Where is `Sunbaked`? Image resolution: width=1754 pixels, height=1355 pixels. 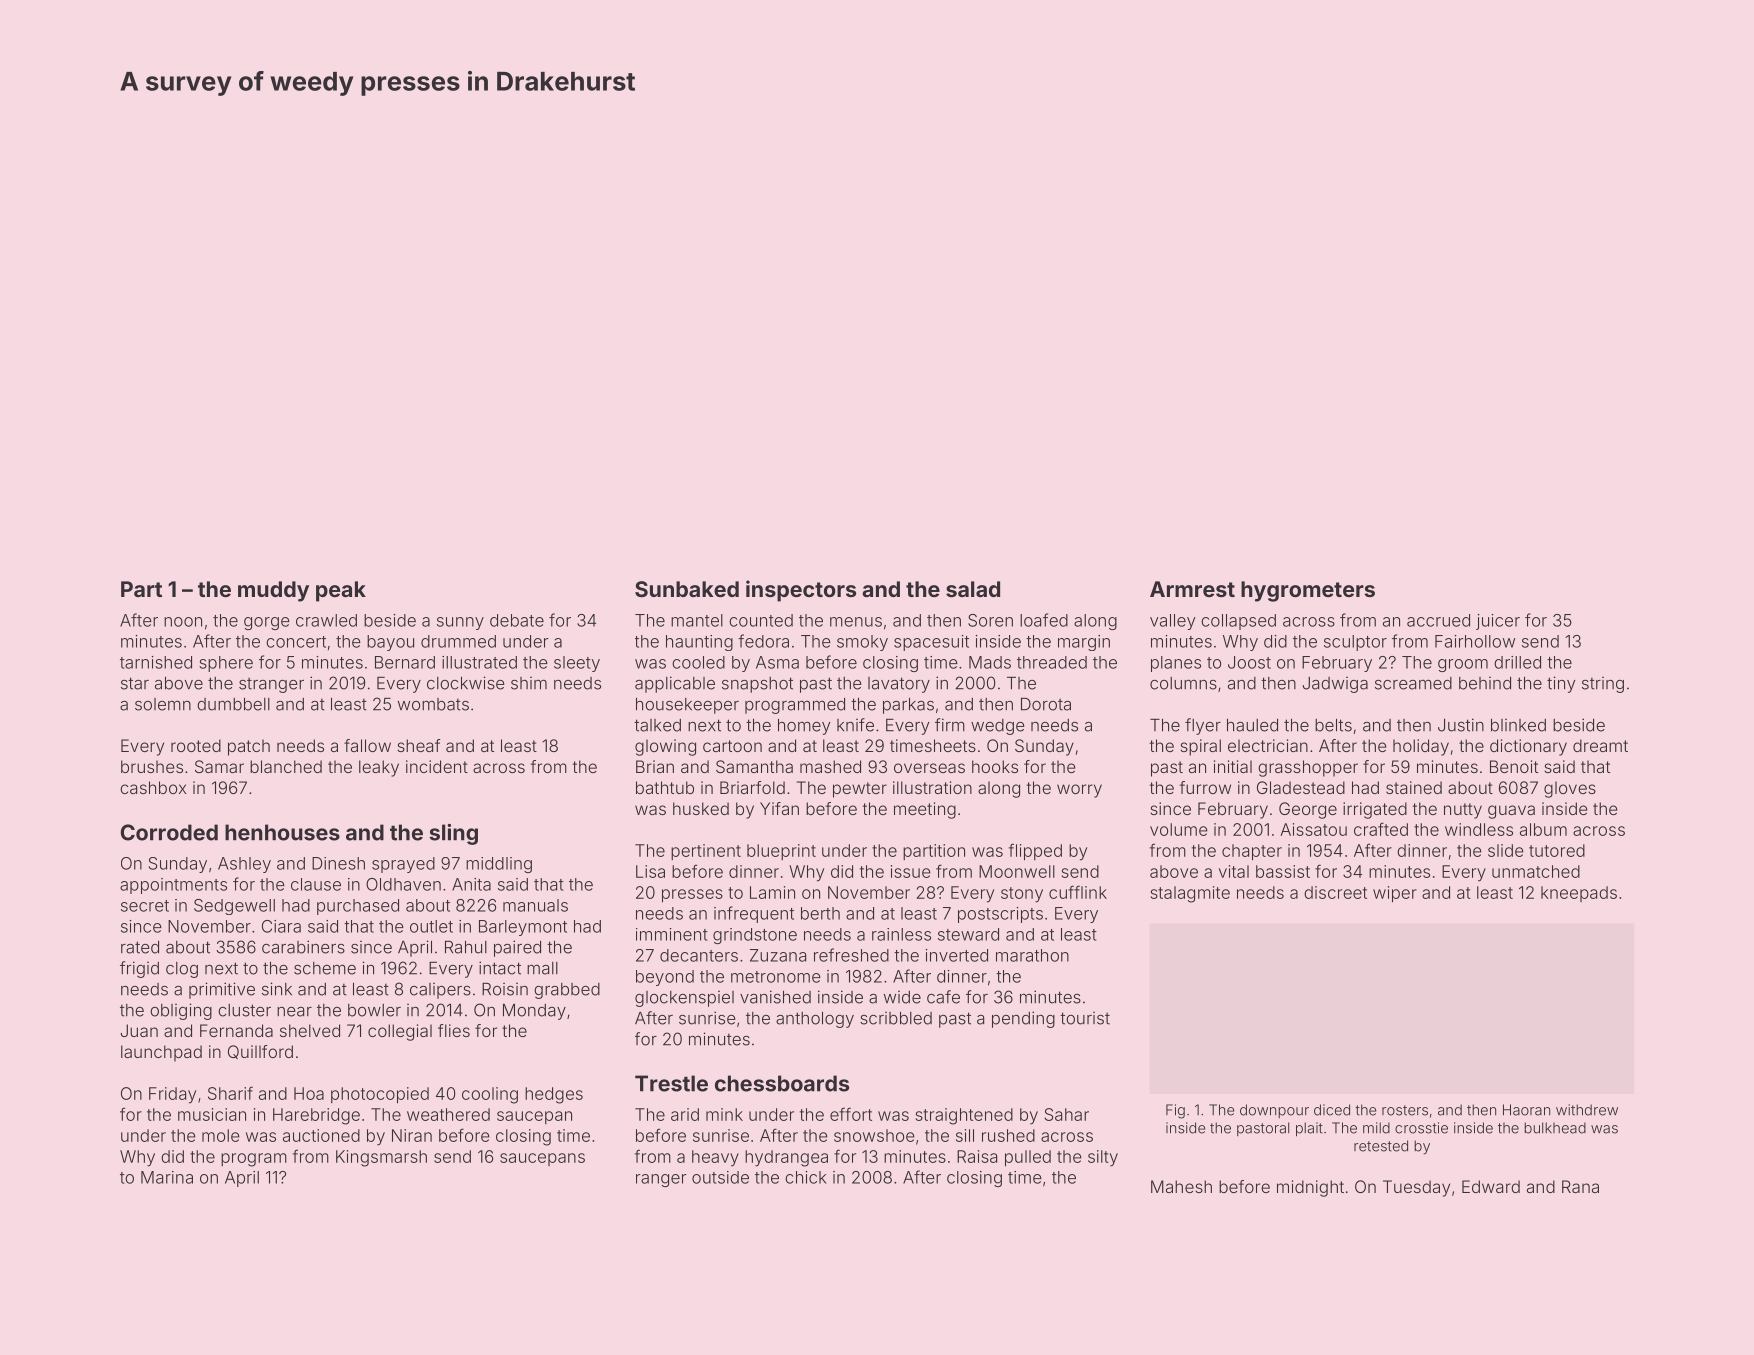
Sunbaked is located at coordinates (687, 589).
